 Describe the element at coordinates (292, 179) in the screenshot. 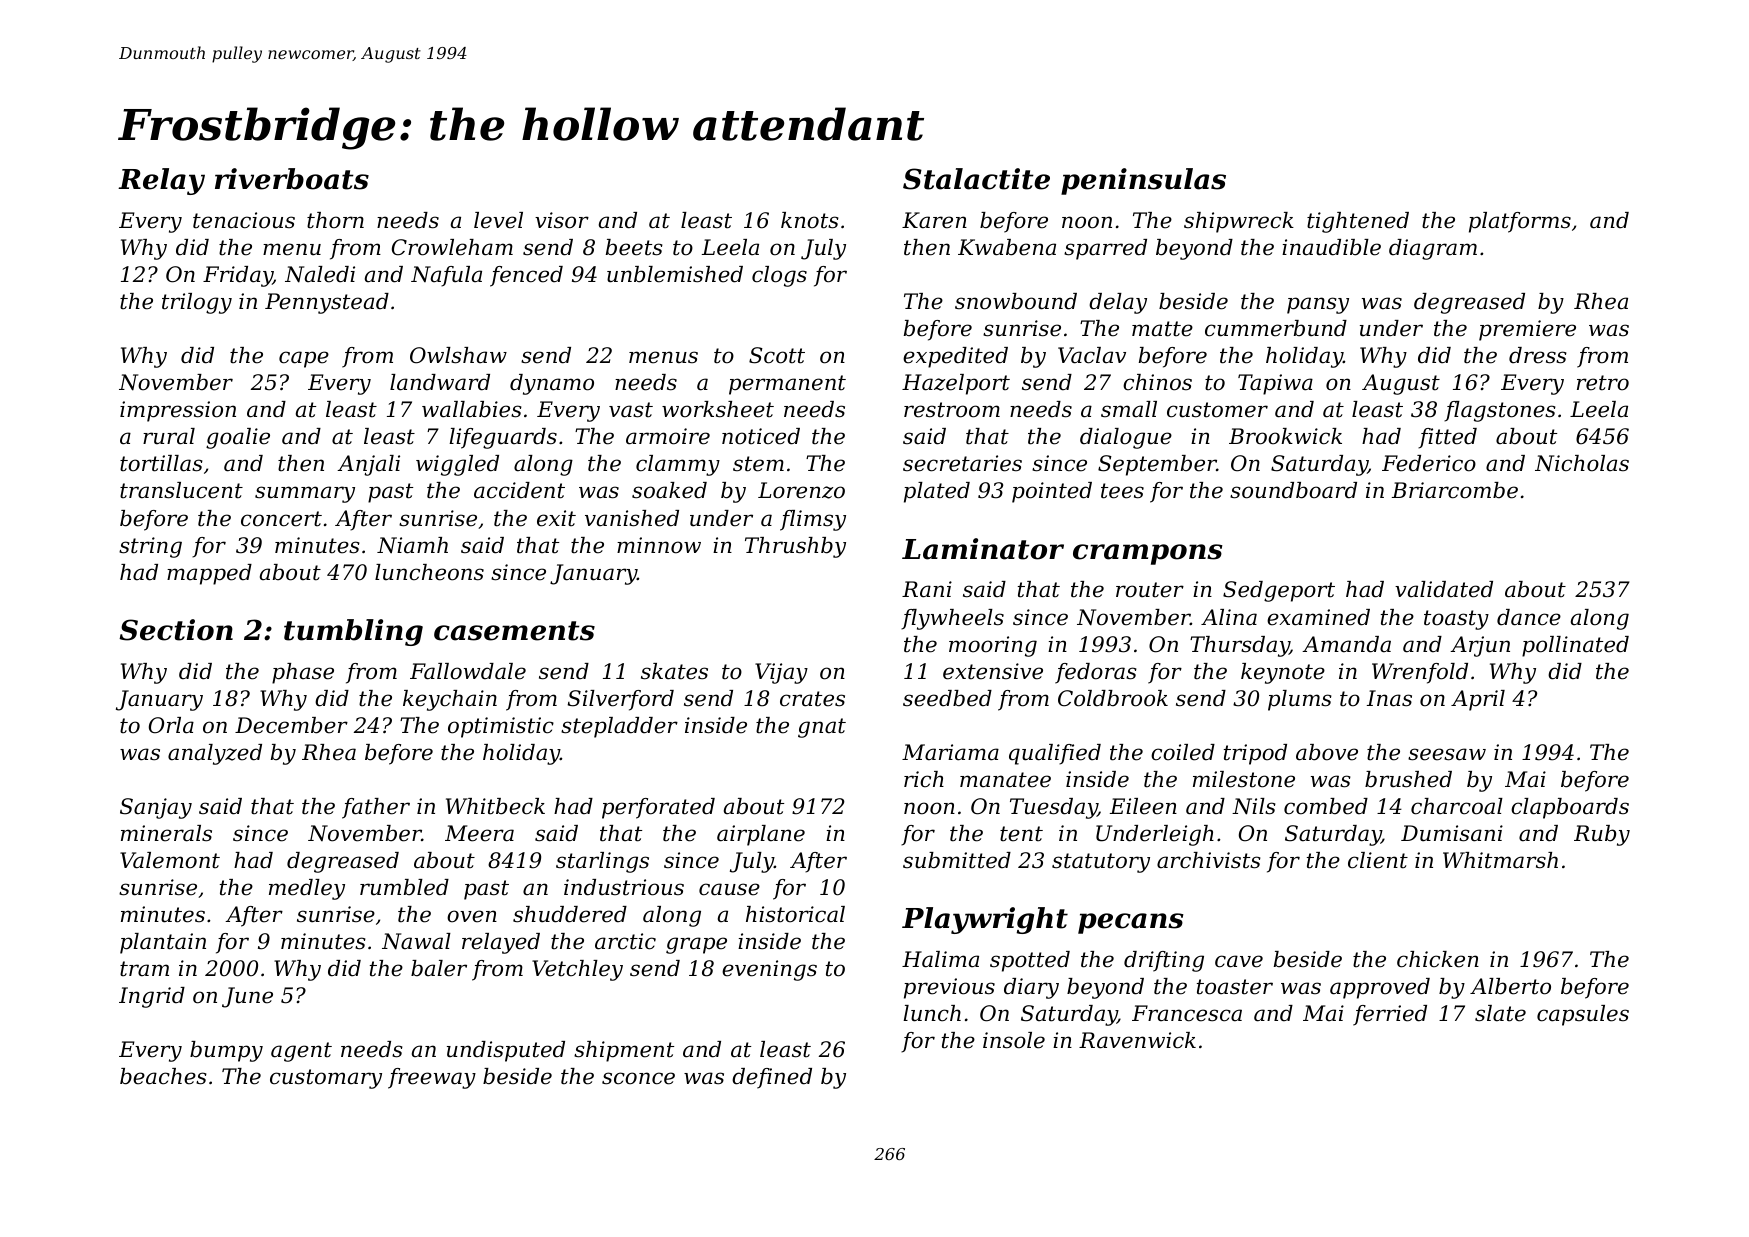

I see `riverboats` at that location.
